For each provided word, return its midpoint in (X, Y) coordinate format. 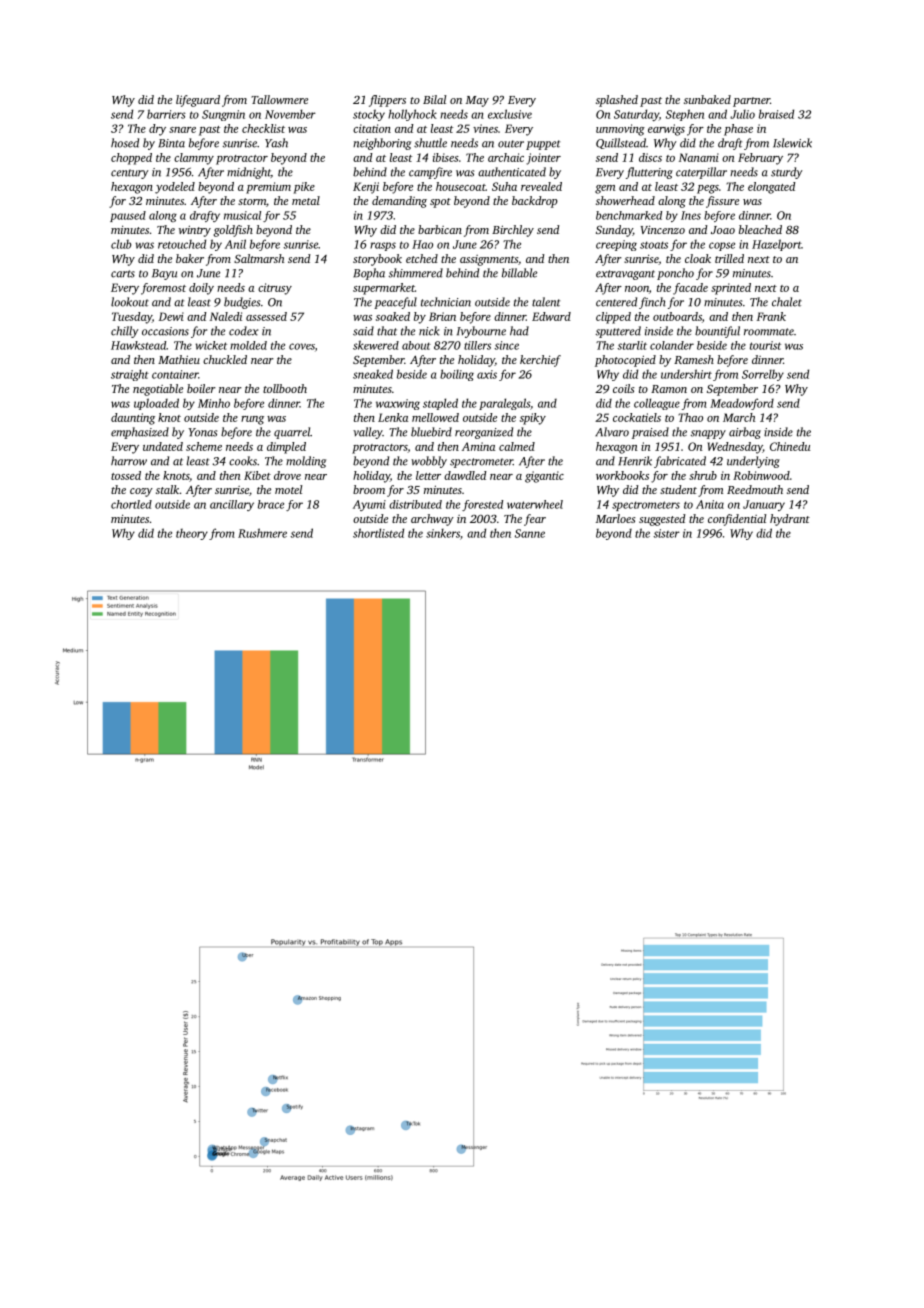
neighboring (382, 144)
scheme (204, 446)
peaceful (395, 303)
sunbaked (707, 99)
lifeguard (198, 101)
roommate (769, 332)
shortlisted (378, 533)
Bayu (164, 274)
